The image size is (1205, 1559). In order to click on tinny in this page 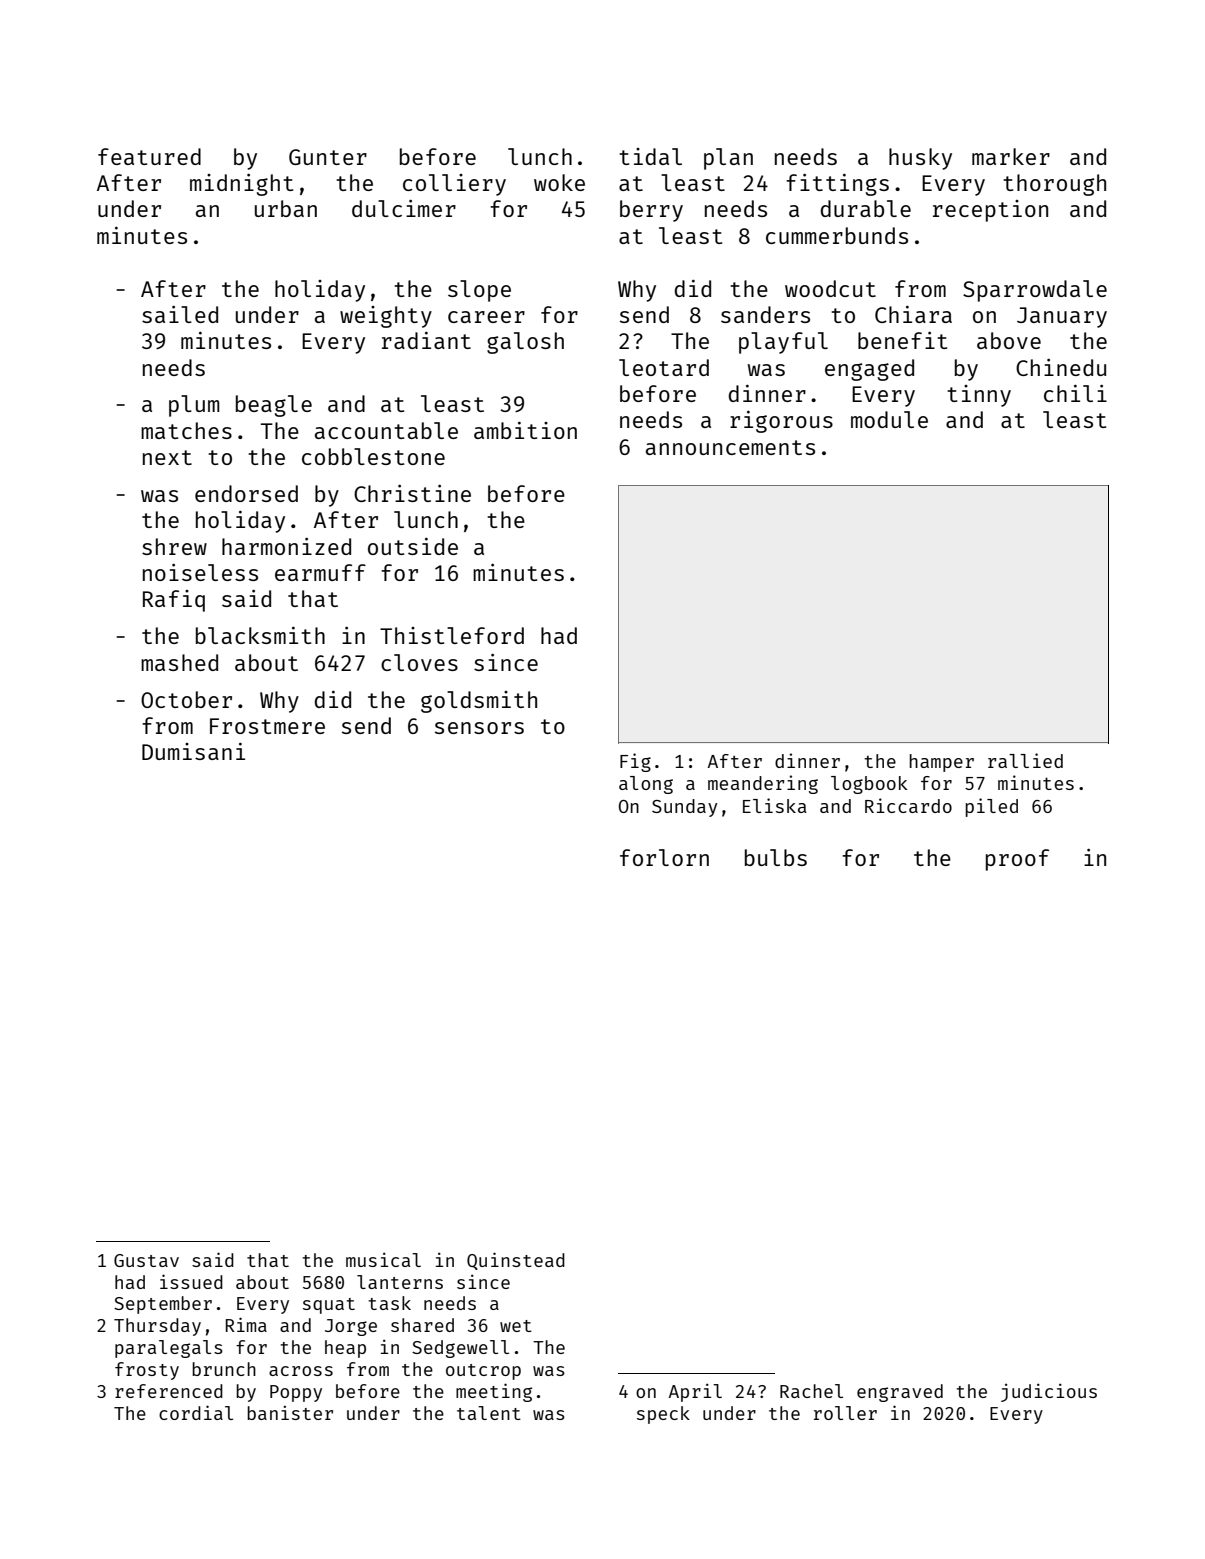, I will do `click(979, 396)`.
